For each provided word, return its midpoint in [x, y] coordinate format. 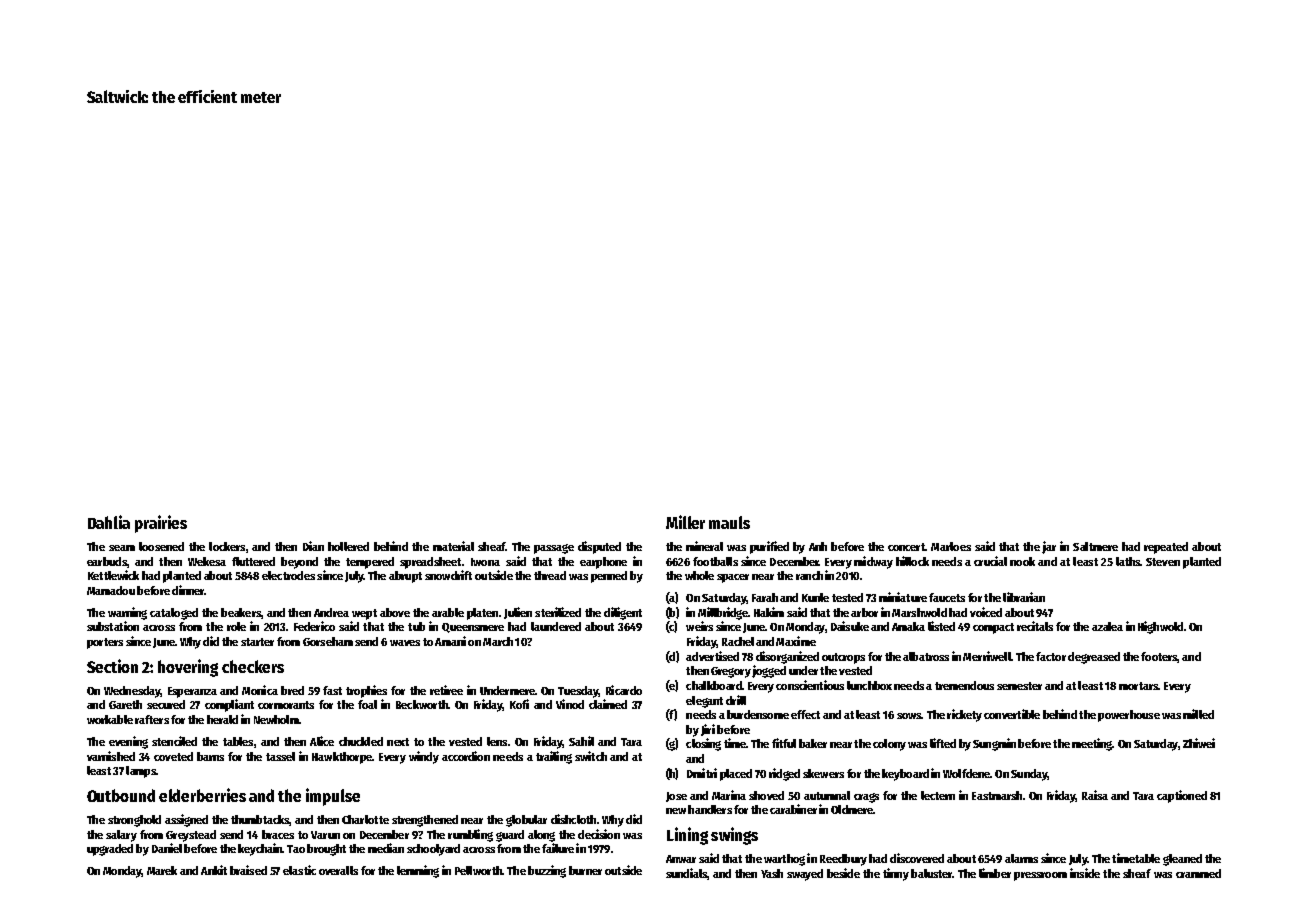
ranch [809, 575]
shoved [766, 795]
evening [128, 742]
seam [122, 548]
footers [1159, 657]
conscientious [810, 685]
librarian [1024, 597]
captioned [1182, 796]
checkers [253, 666]
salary [121, 836]
